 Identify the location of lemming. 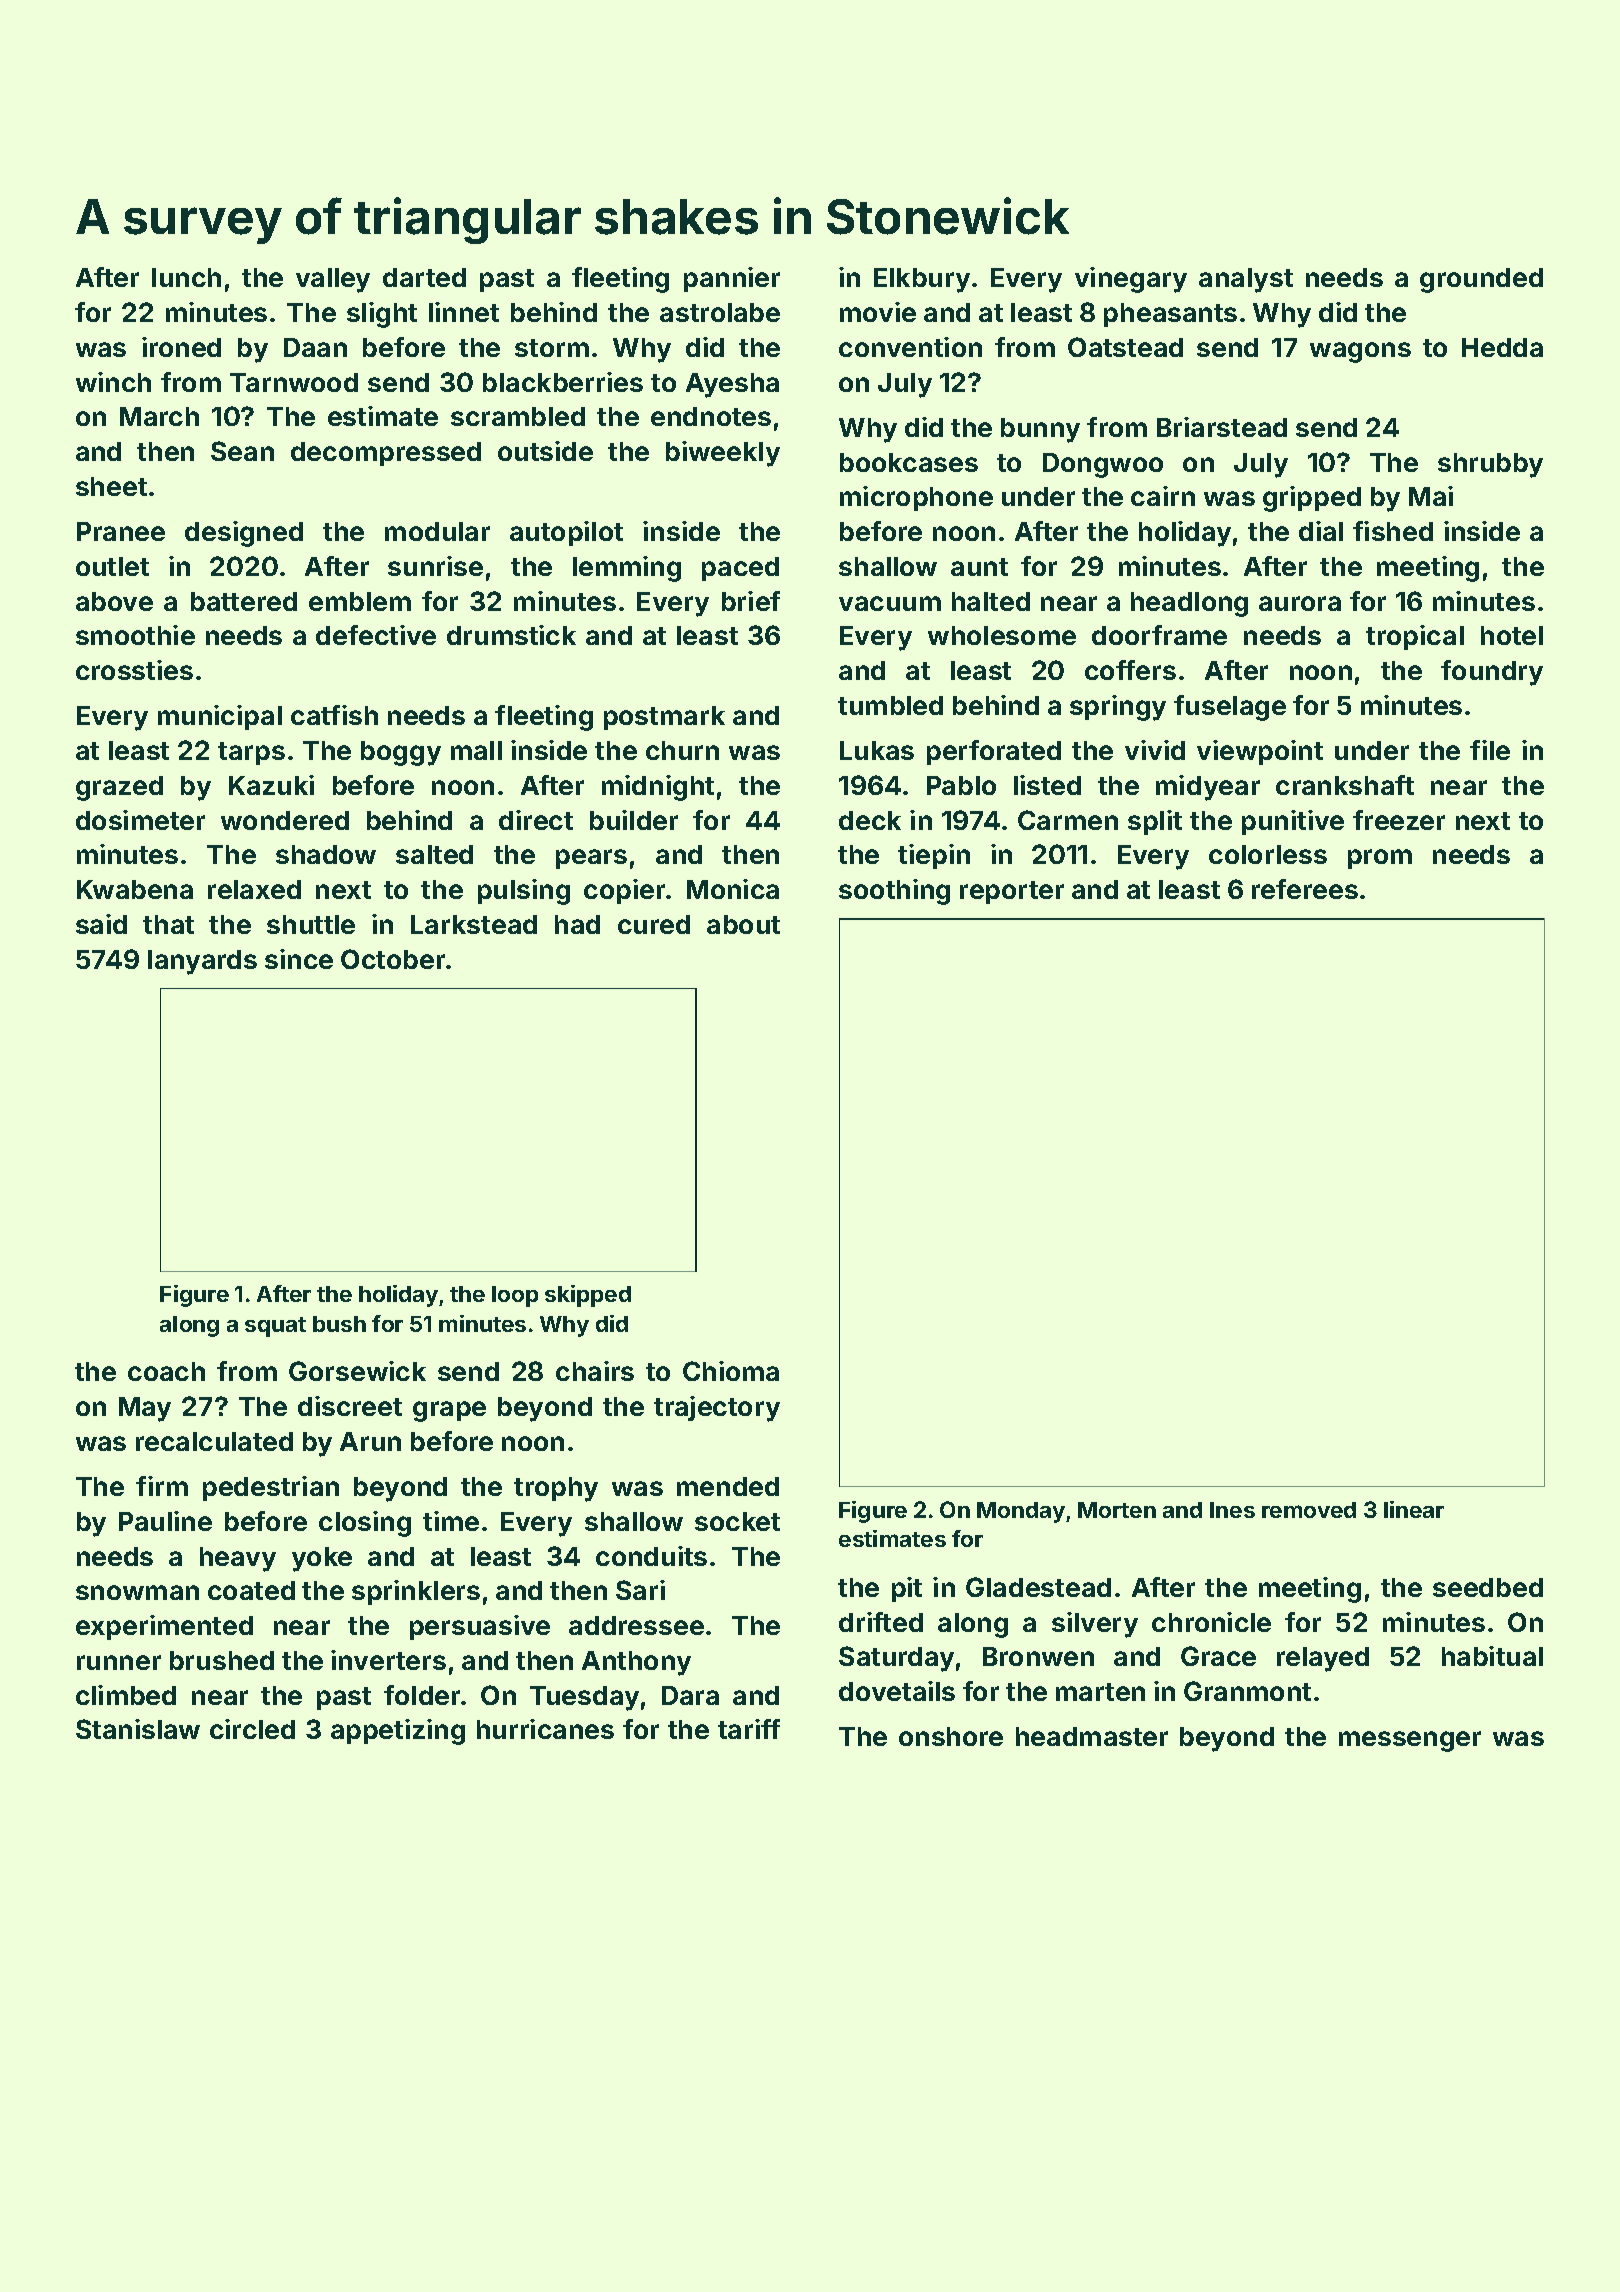
(627, 569).
